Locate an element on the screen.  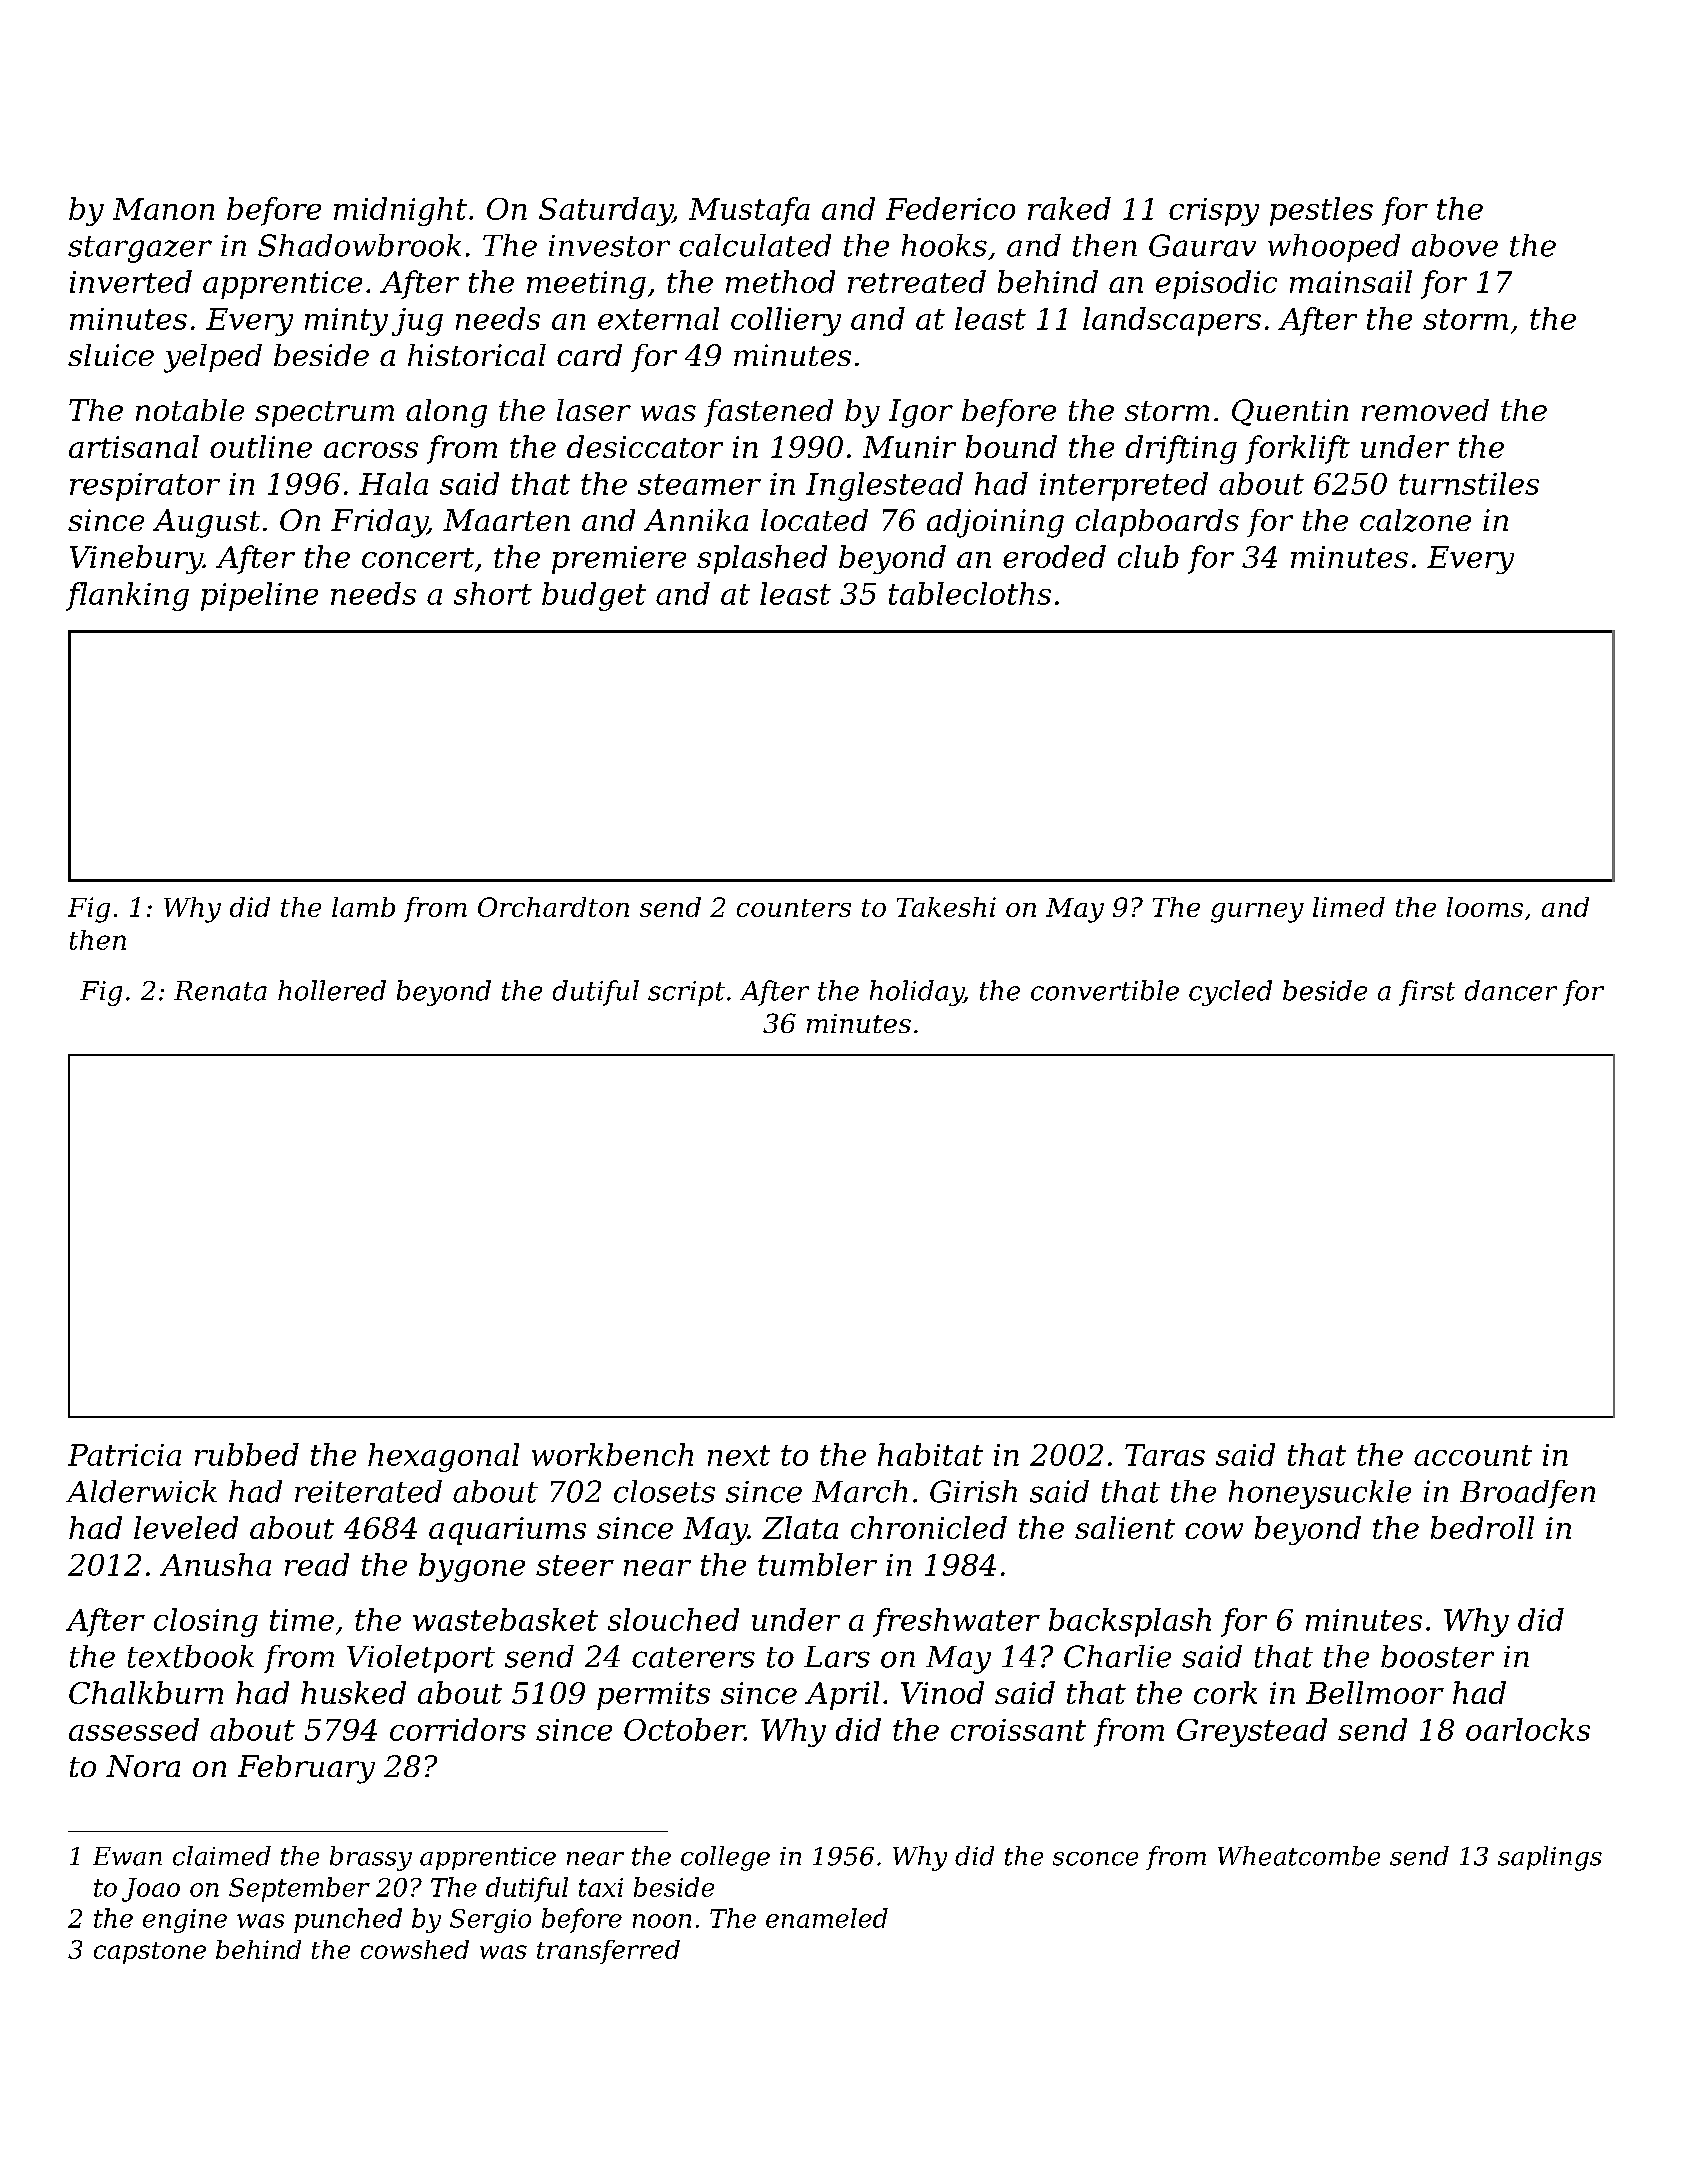
historical is located at coordinates (477, 355).
